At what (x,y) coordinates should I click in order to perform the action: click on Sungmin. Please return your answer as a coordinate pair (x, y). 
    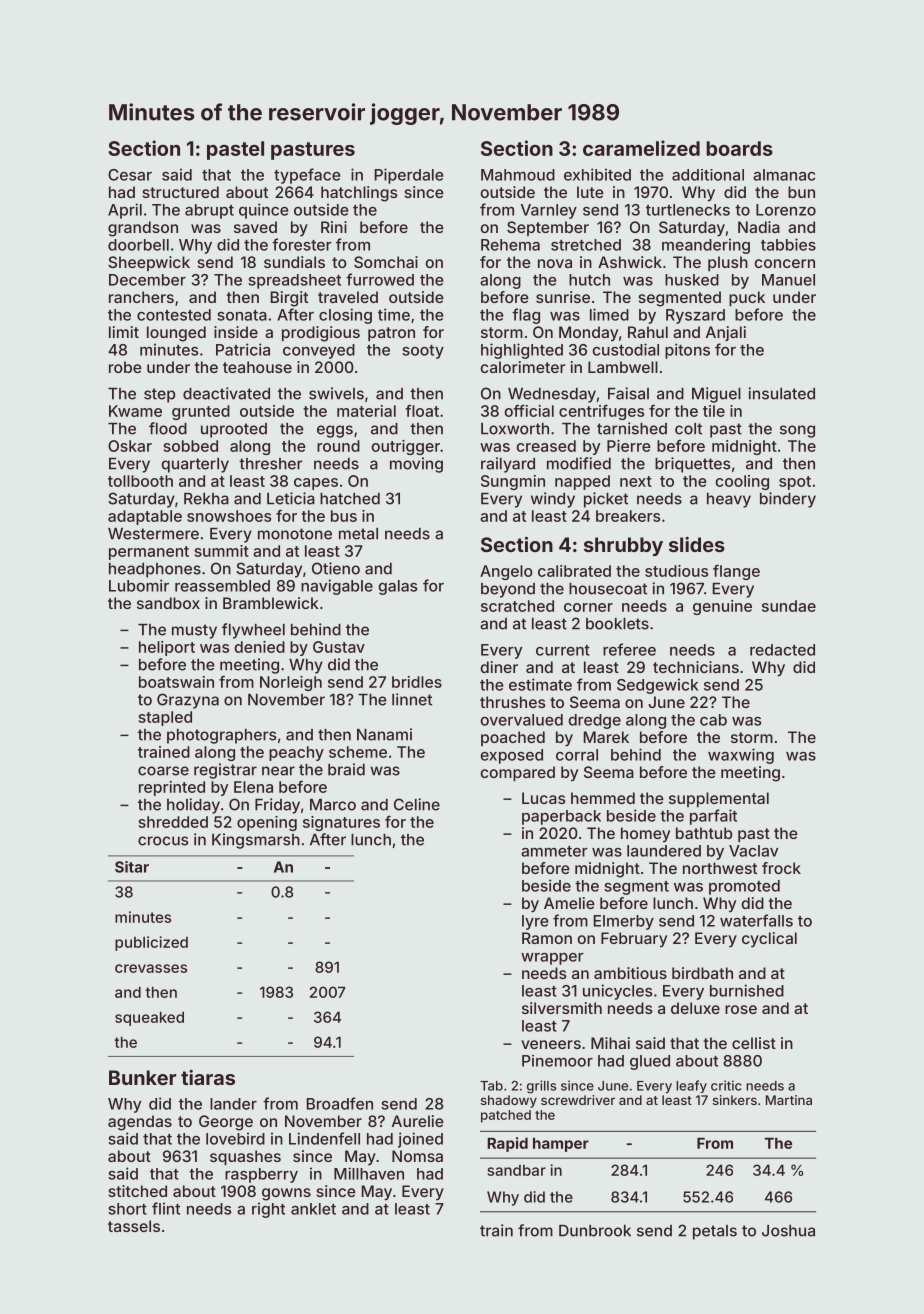
    Looking at the image, I should click on (513, 482).
